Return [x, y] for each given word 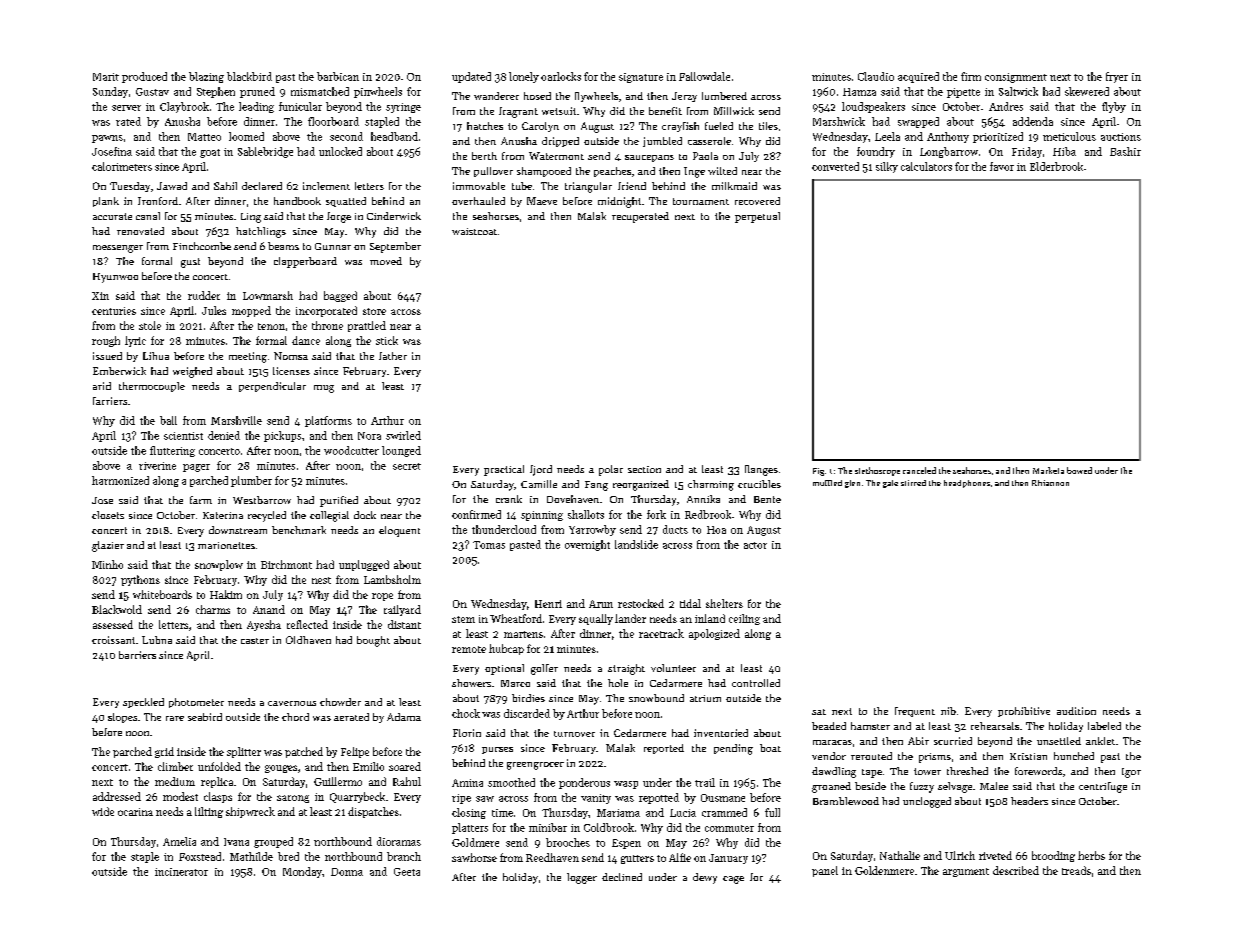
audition [1076, 711]
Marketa [1048, 470]
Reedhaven [552, 857]
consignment [1016, 78]
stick [387, 340]
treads [1076, 870]
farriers [110, 401]
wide [103, 811]
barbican [338, 76]
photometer [196, 703]
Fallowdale [704, 76]
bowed [1079, 470]
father [393, 356]
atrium [705, 698]
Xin [100, 296]
